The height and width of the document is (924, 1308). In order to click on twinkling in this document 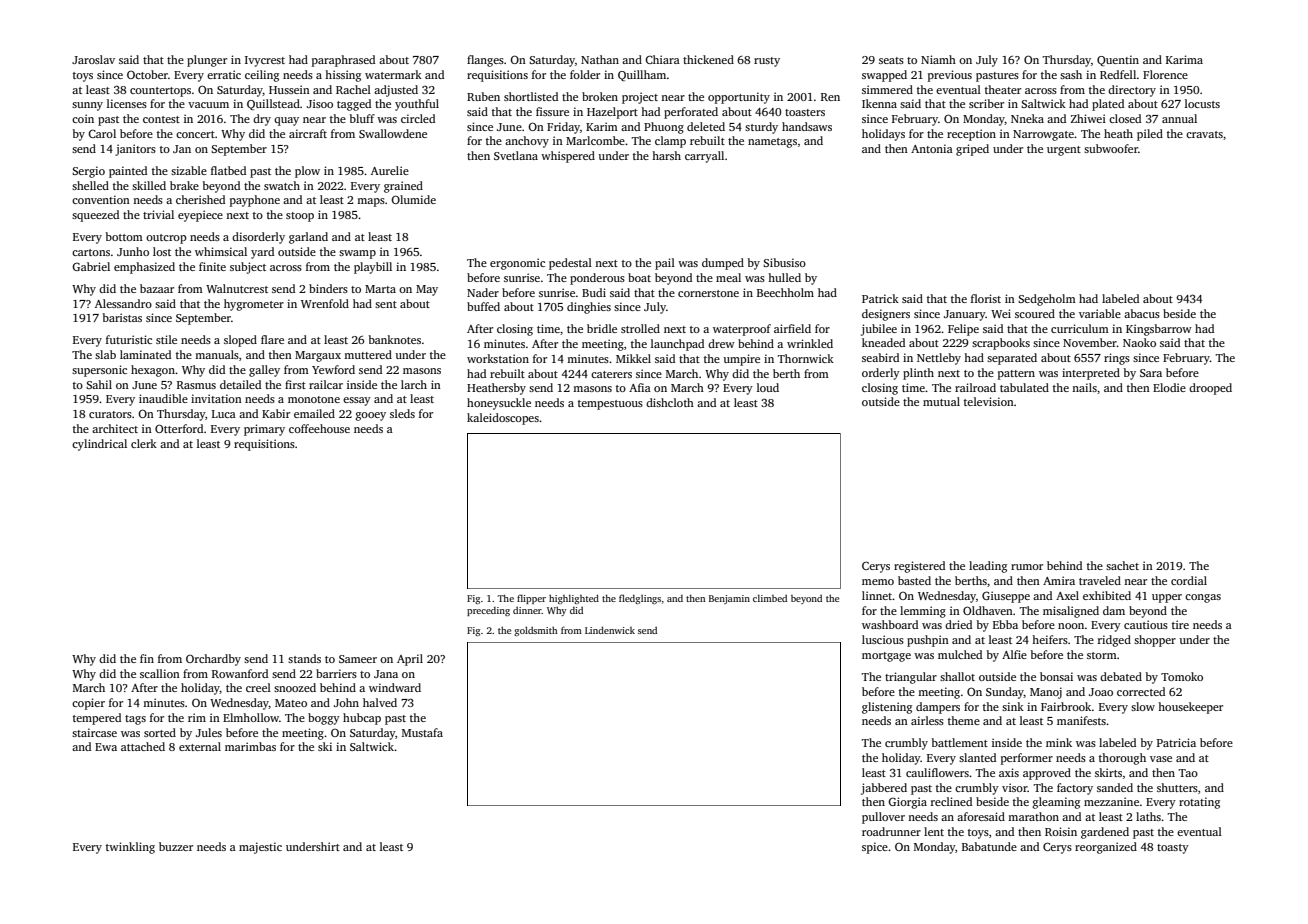, I will do `click(130, 848)`.
